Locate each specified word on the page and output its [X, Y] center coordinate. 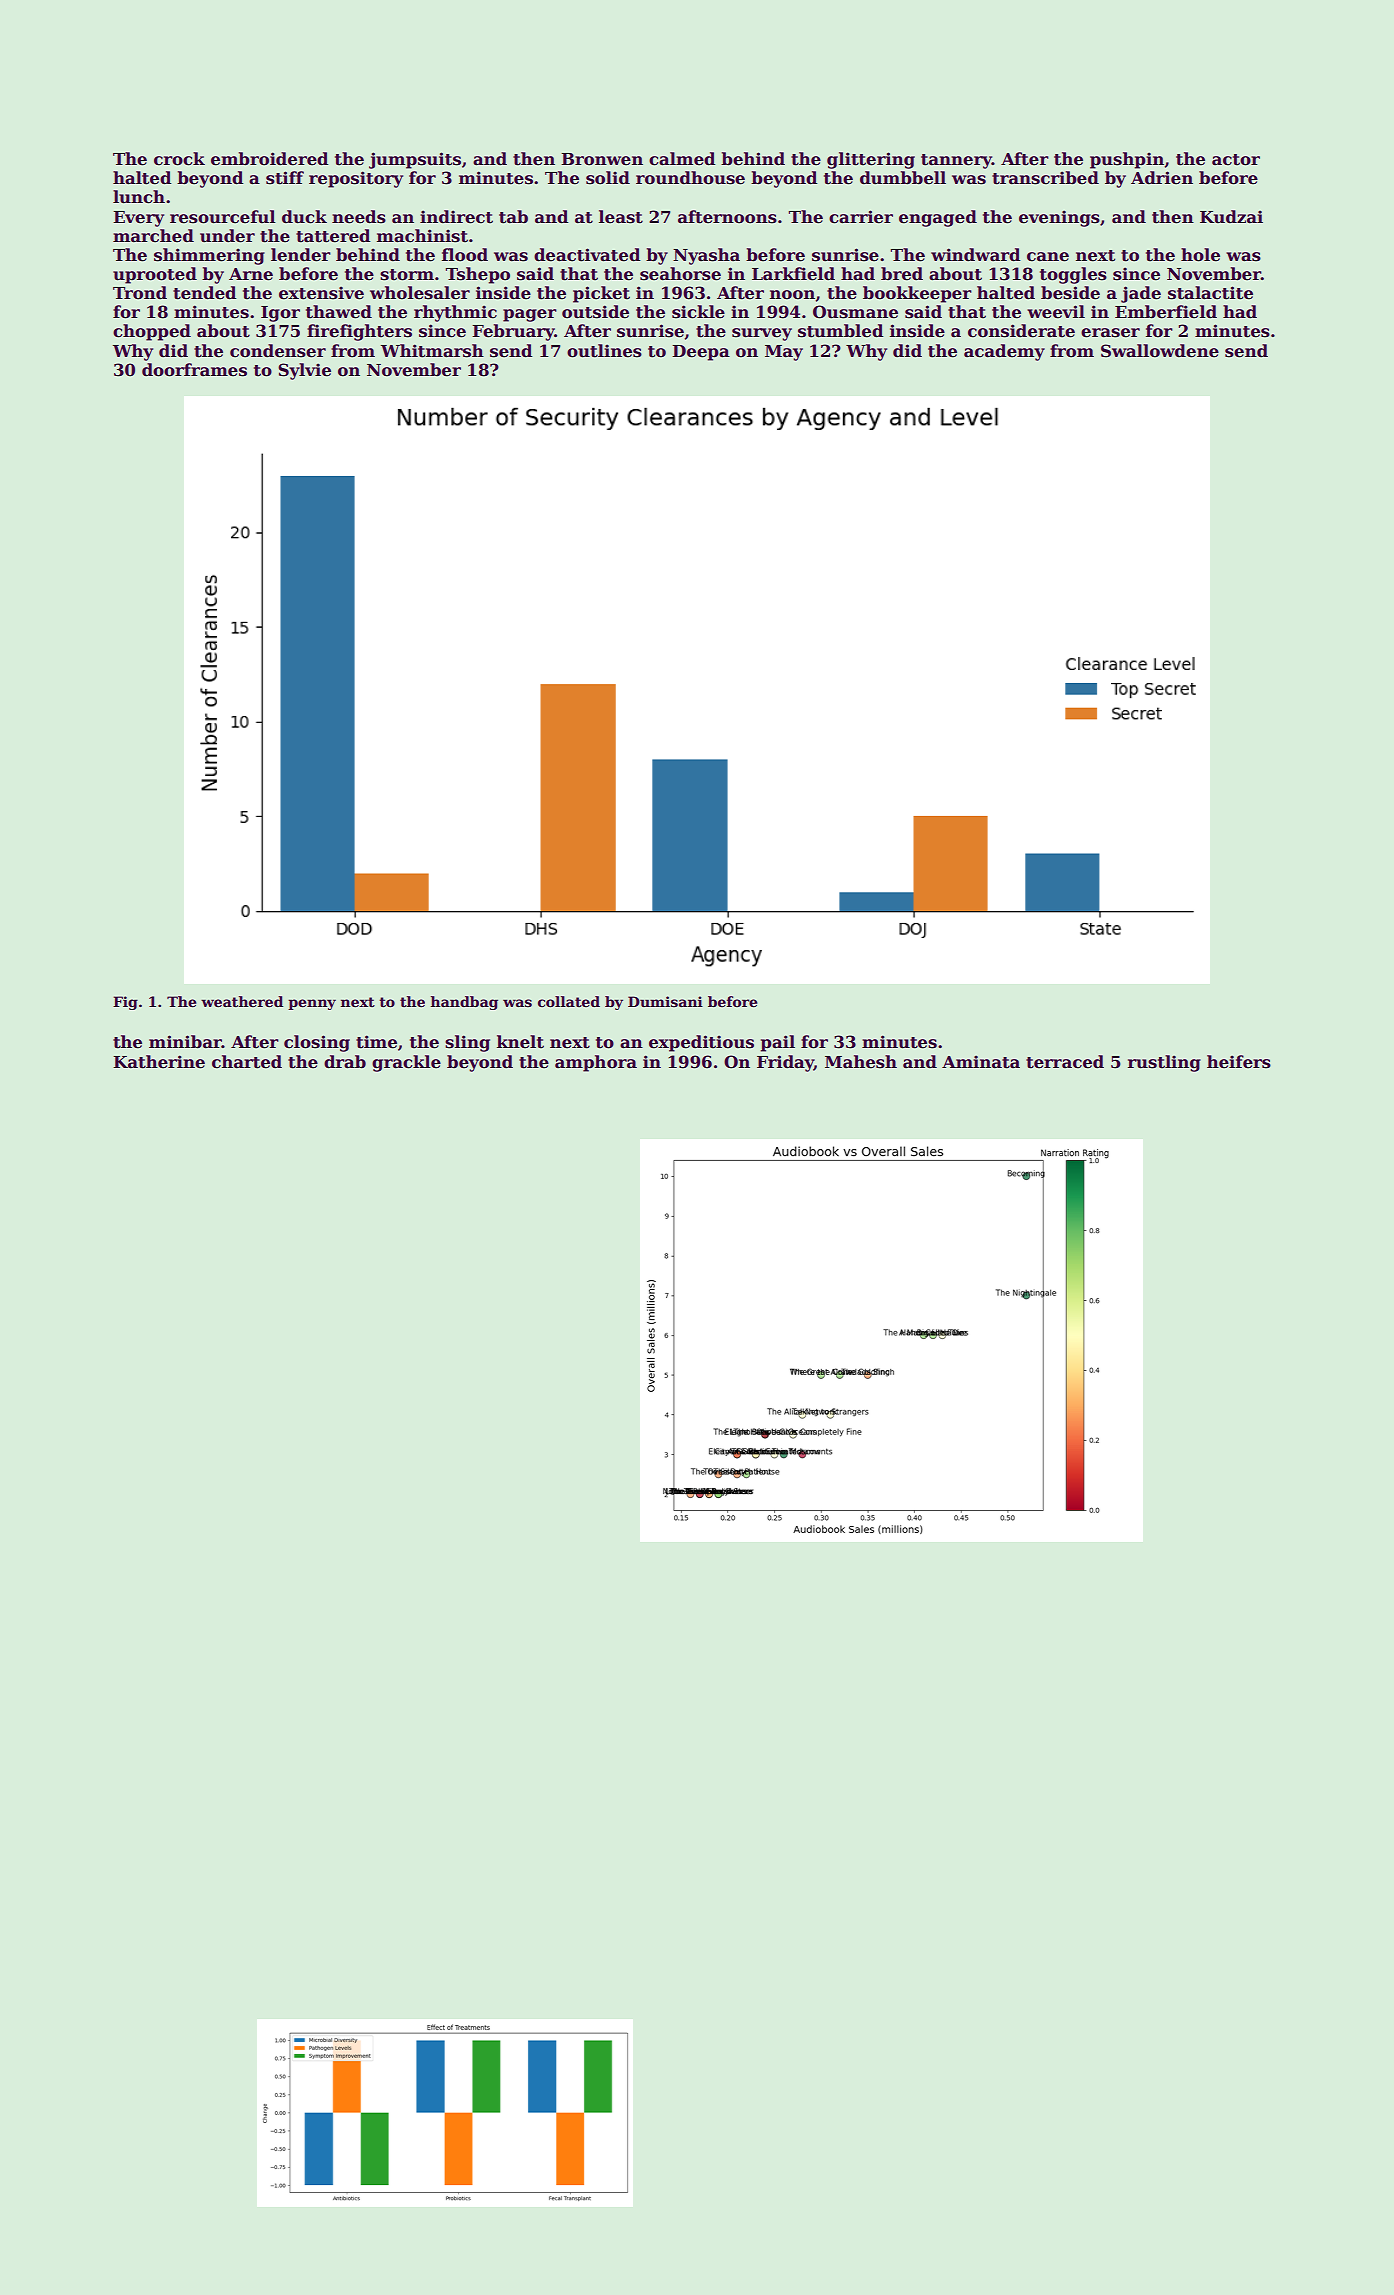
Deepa [701, 353]
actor [1236, 160]
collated [569, 1001]
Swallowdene [1160, 351]
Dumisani [665, 1001]
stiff [285, 178]
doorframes [194, 370]
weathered [242, 1001]
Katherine [159, 1062]
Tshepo [478, 275]
